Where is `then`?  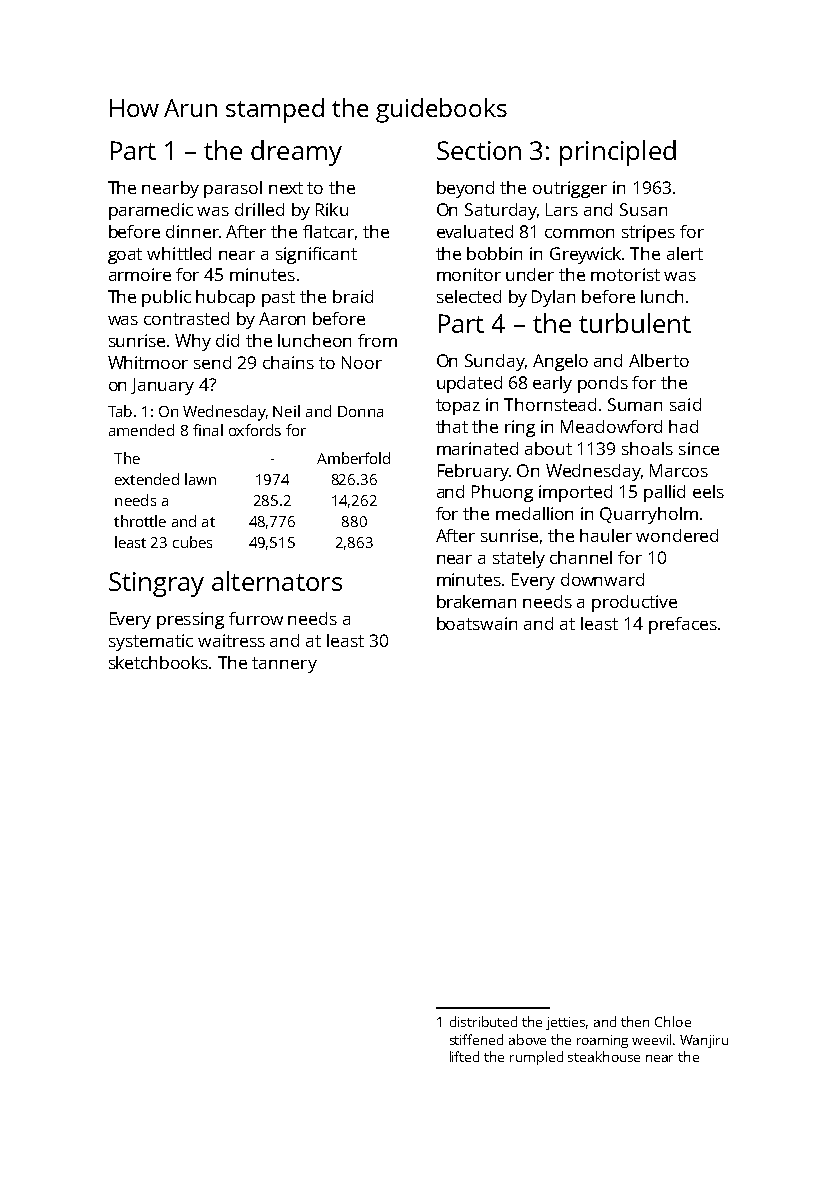 then is located at coordinates (635, 1021).
